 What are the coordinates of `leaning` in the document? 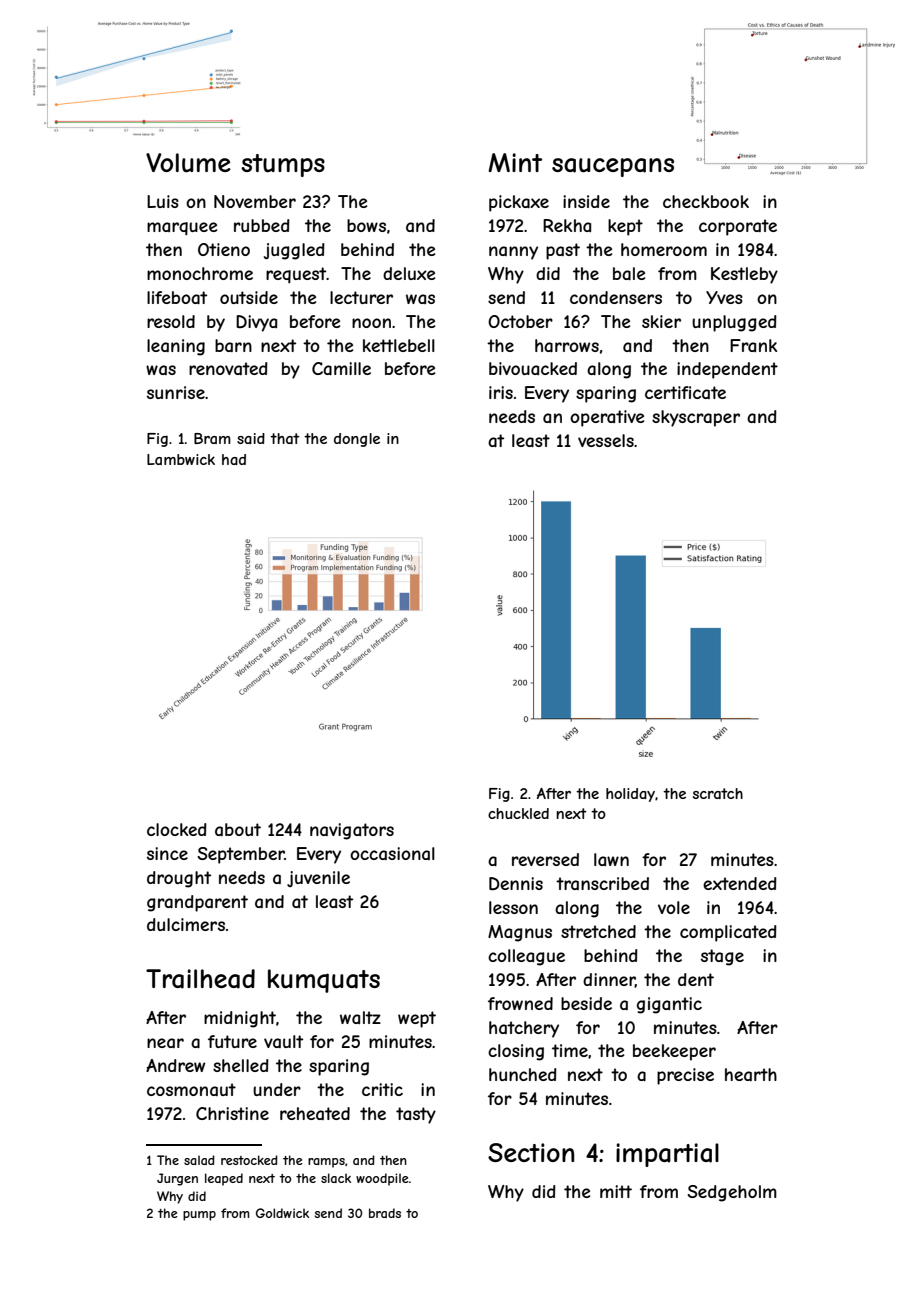 It's located at (176, 347).
